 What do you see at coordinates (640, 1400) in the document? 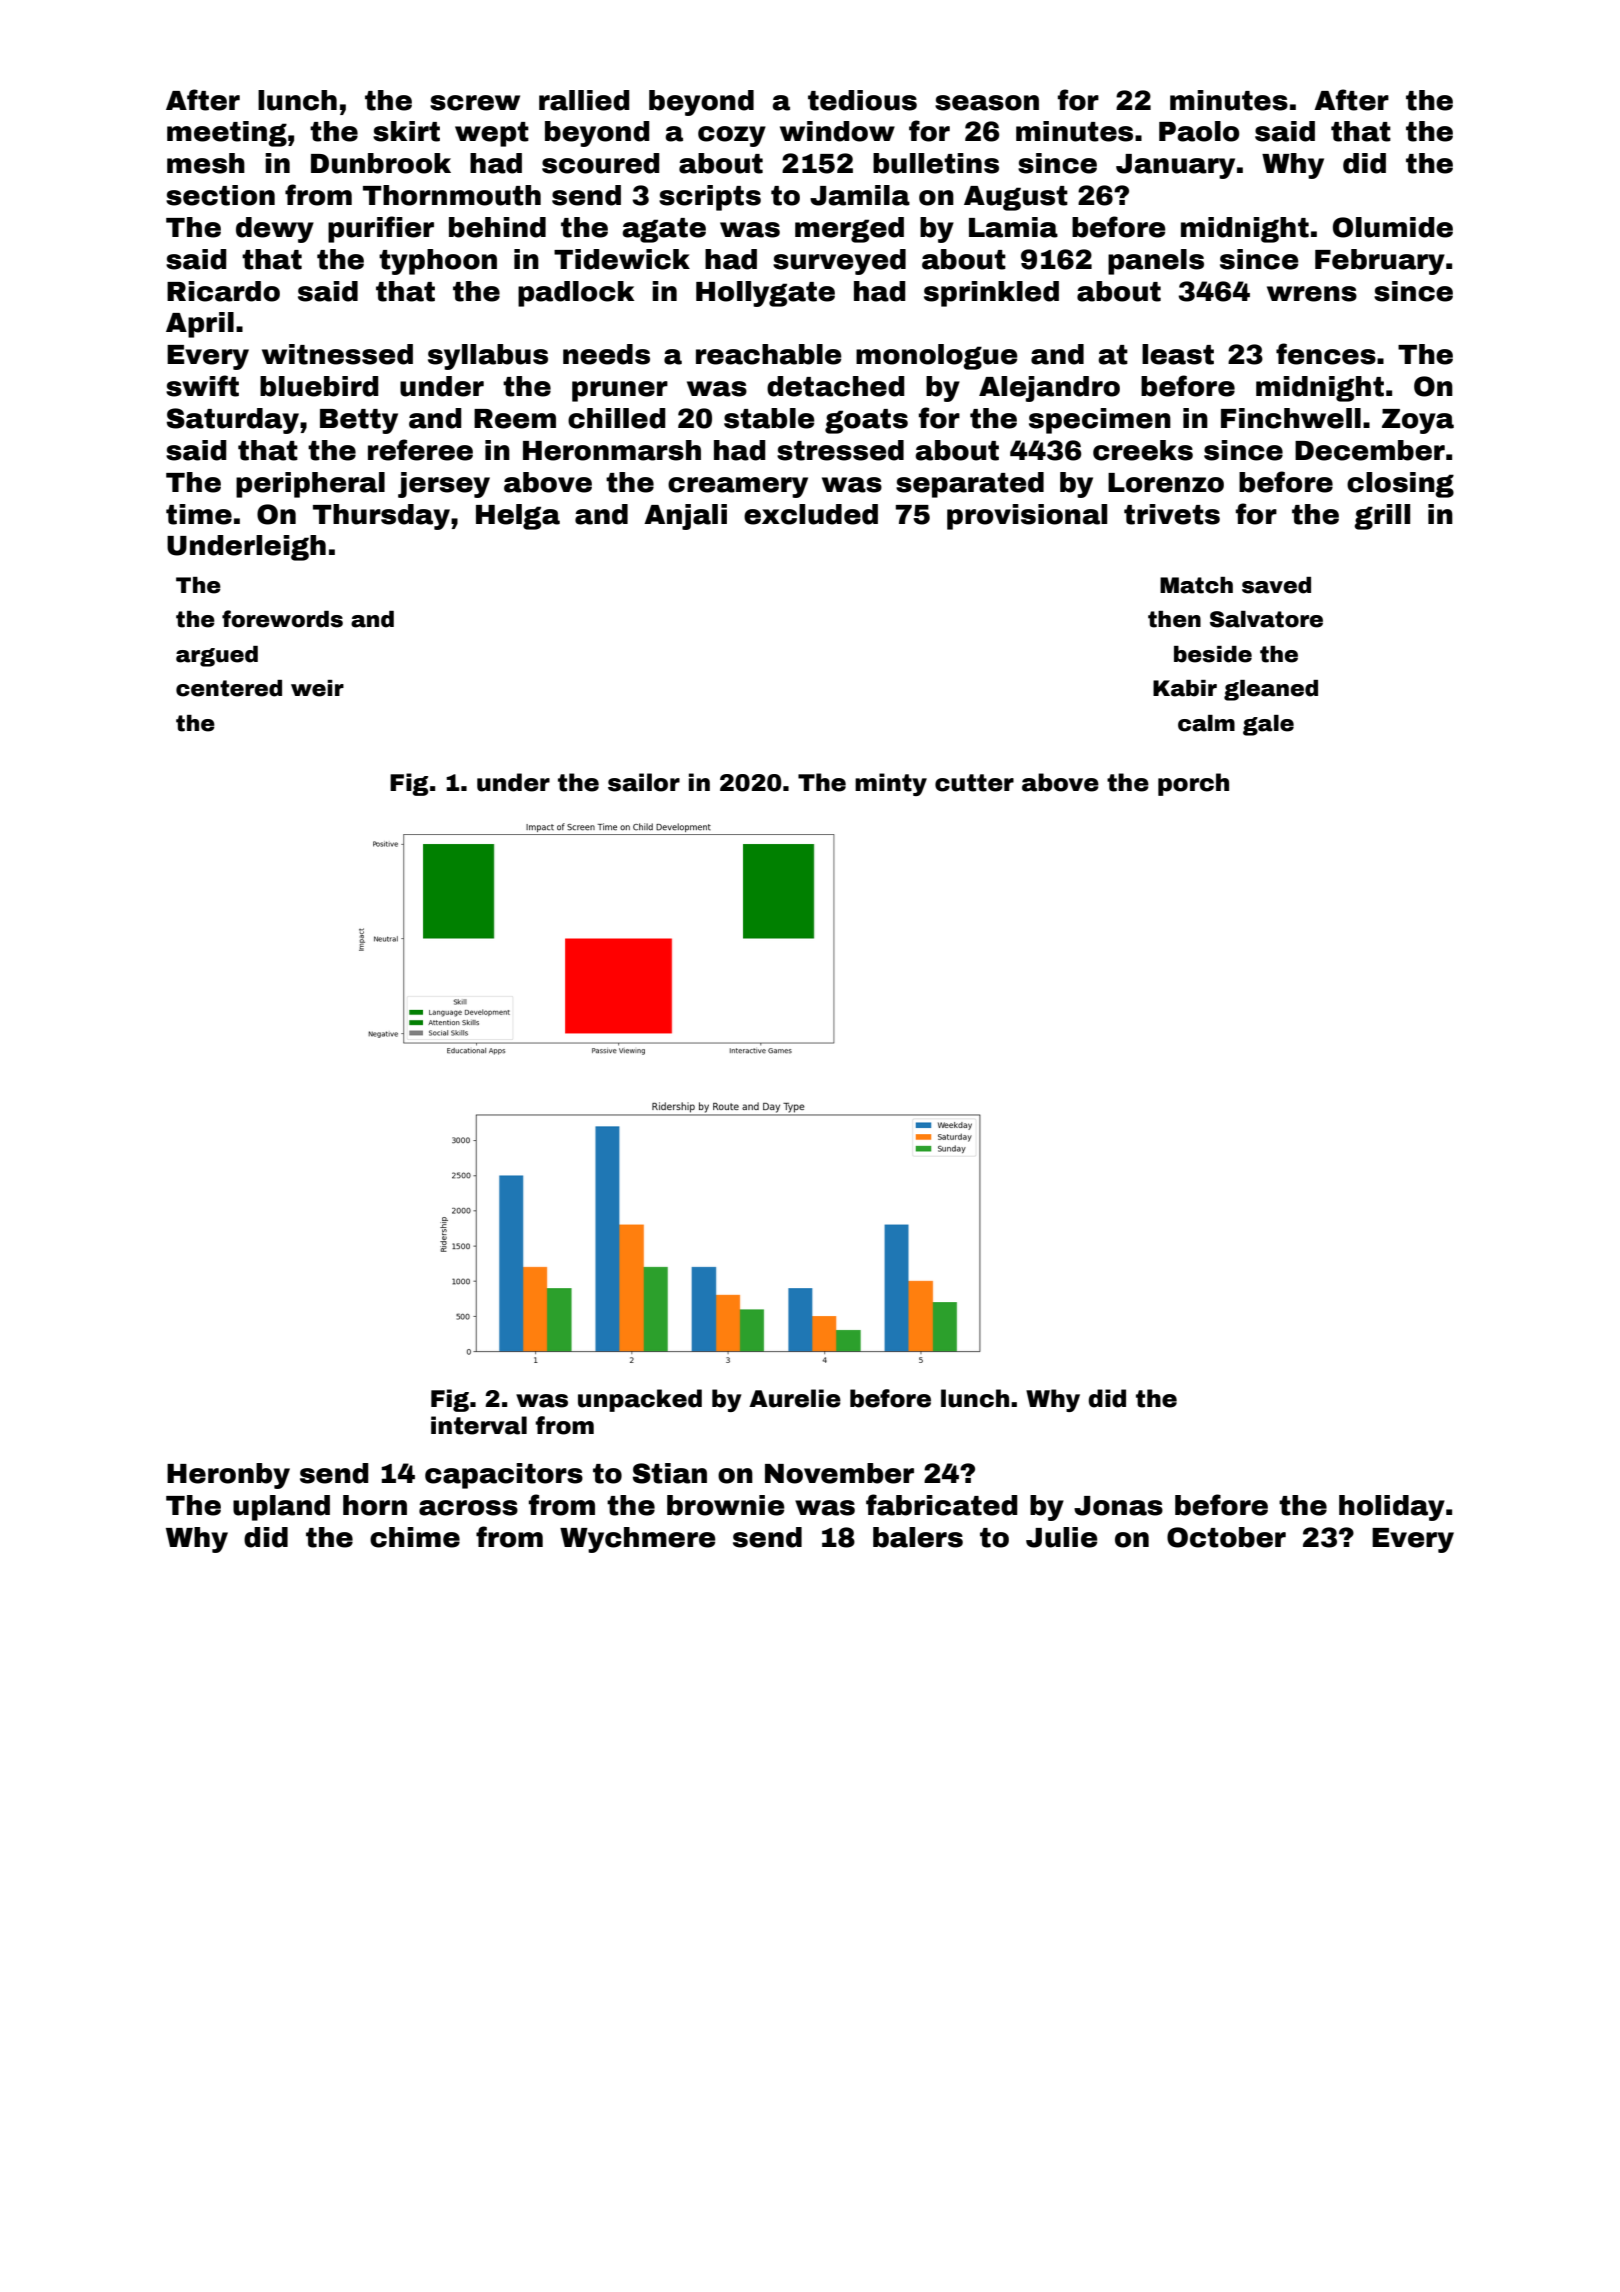
I see `unpacked` at bounding box center [640, 1400].
